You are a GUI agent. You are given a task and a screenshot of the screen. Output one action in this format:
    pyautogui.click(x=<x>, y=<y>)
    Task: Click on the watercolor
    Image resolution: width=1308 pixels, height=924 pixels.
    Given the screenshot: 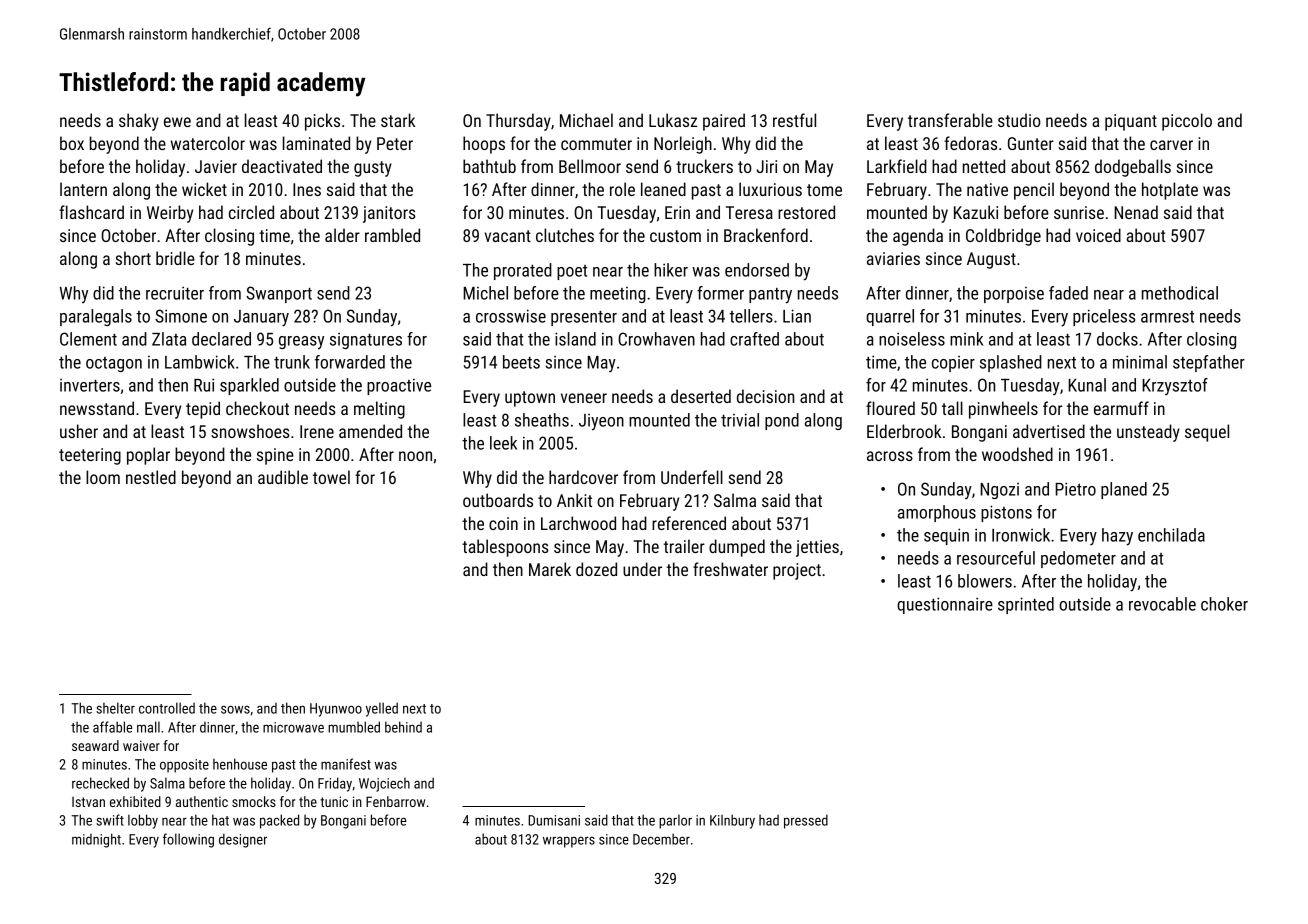 What is the action you would take?
    pyautogui.click(x=208, y=143)
